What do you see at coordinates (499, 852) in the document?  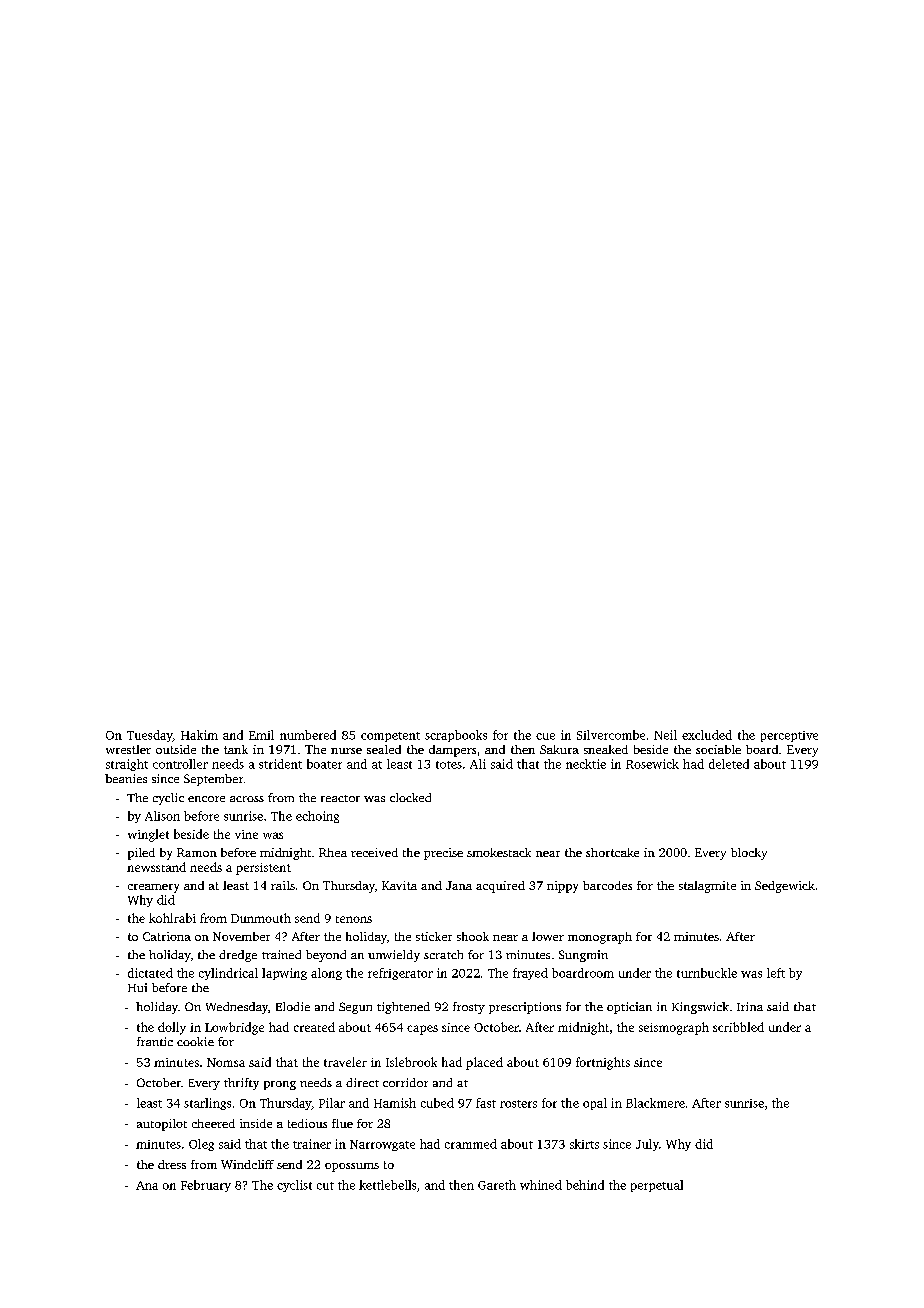 I see `smokestack` at bounding box center [499, 852].
